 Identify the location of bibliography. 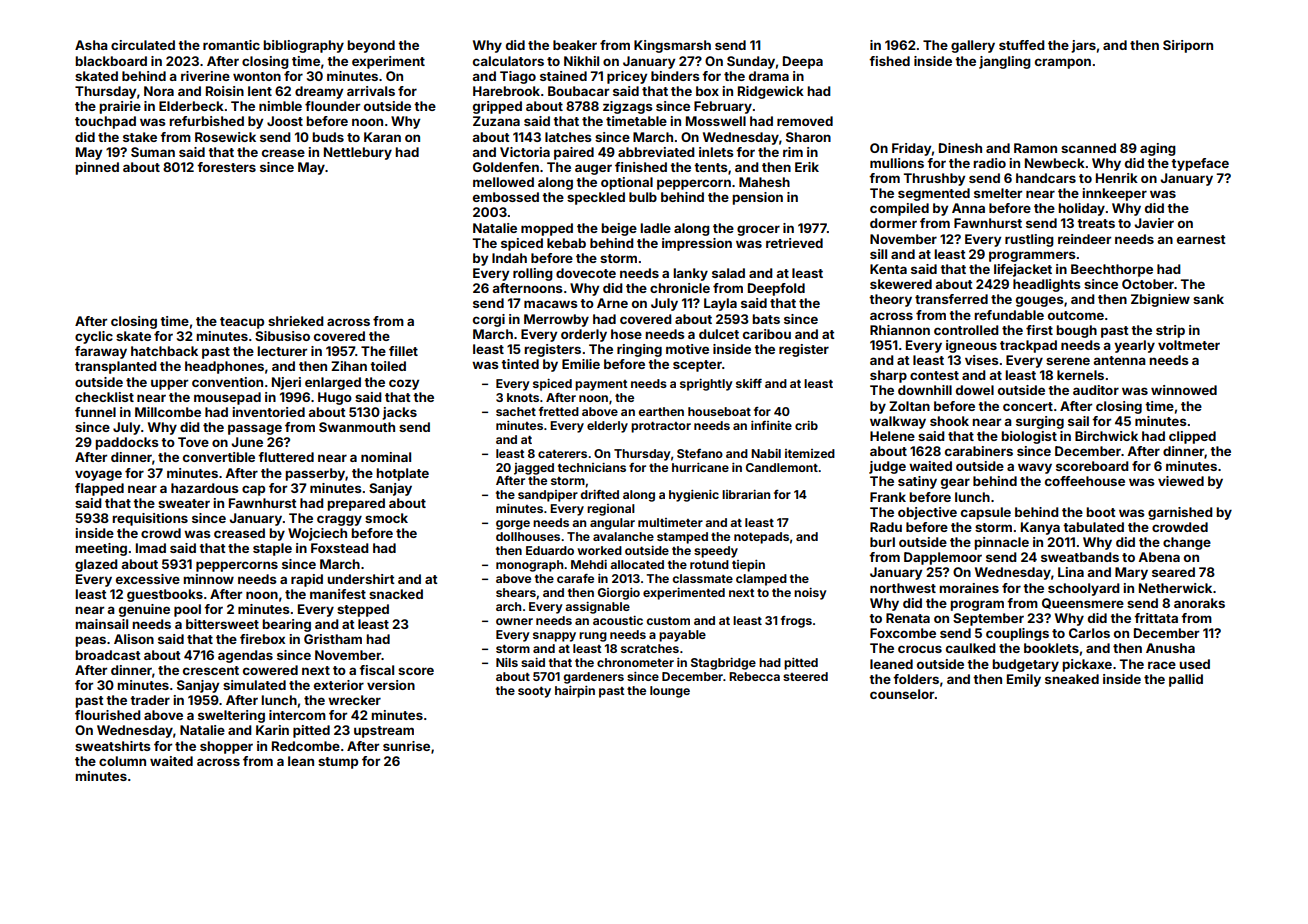
(303, 46).
